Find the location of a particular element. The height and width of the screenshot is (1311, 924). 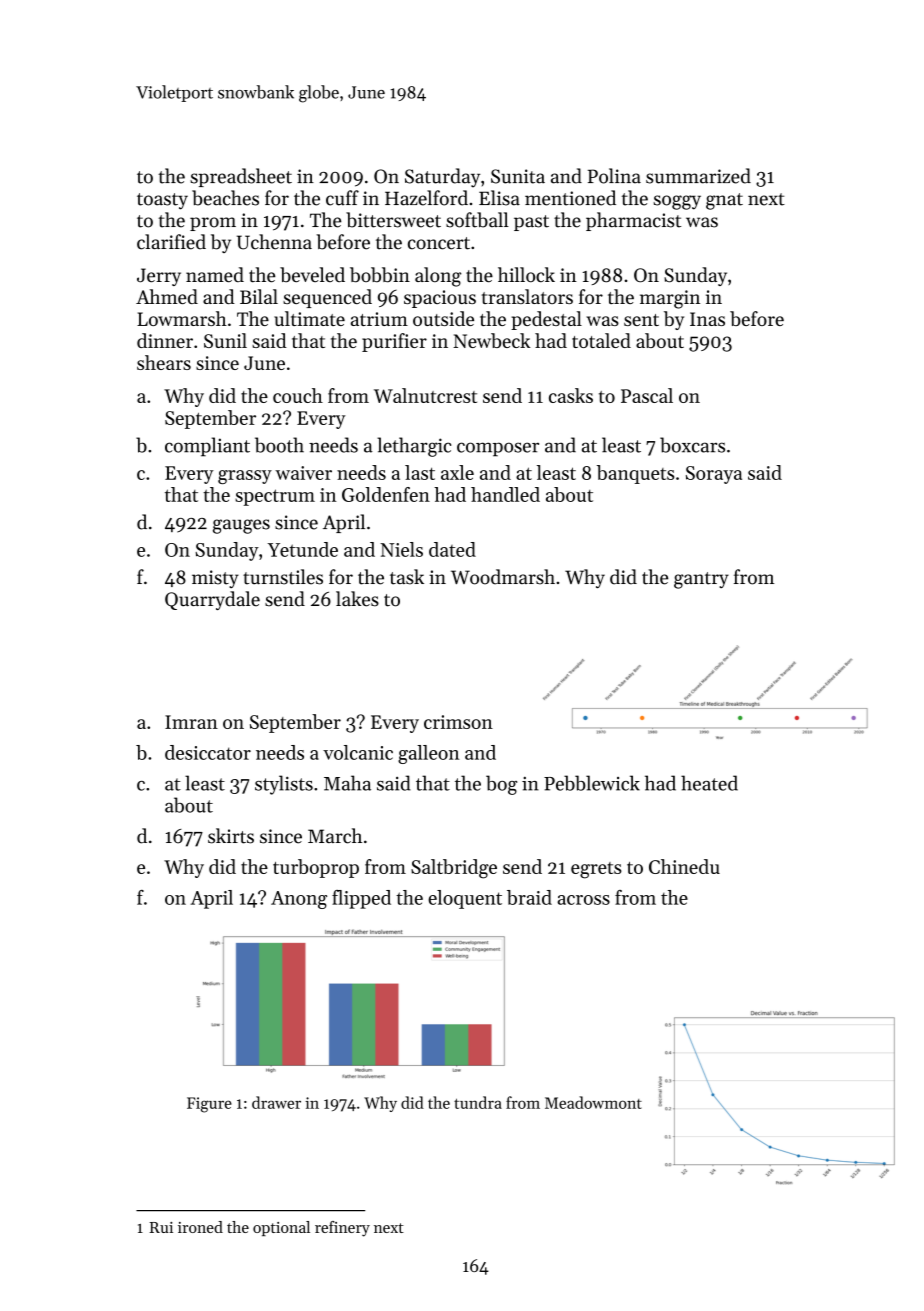

flipped is located at coordinates (361, 899).
